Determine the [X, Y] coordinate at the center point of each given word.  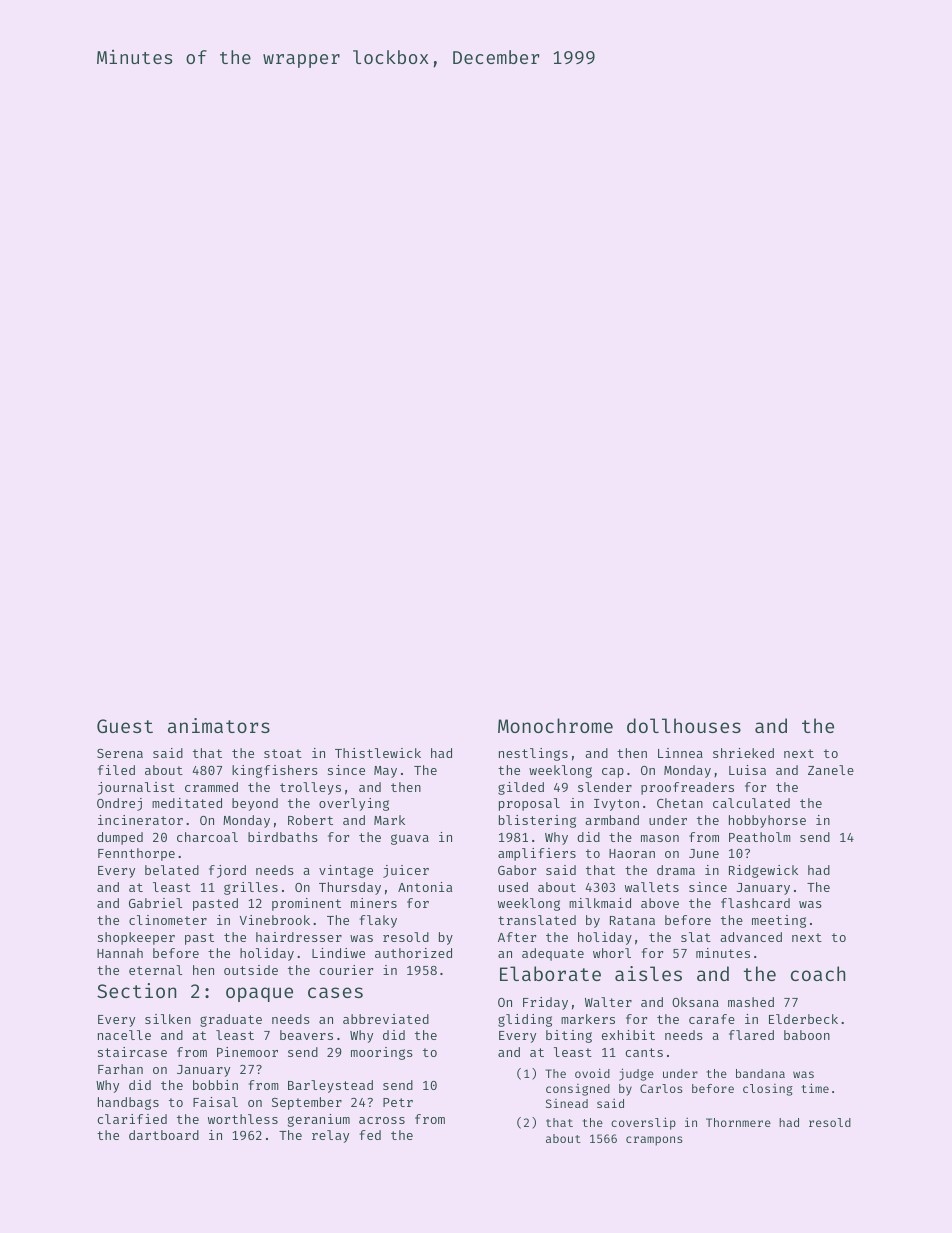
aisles [648, 973]
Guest [125, 726]
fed [370, 1135]
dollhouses [684, 725]
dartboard [164, 1135]
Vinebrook [275, 920]
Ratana [632, 920]
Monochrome [555, 725]
